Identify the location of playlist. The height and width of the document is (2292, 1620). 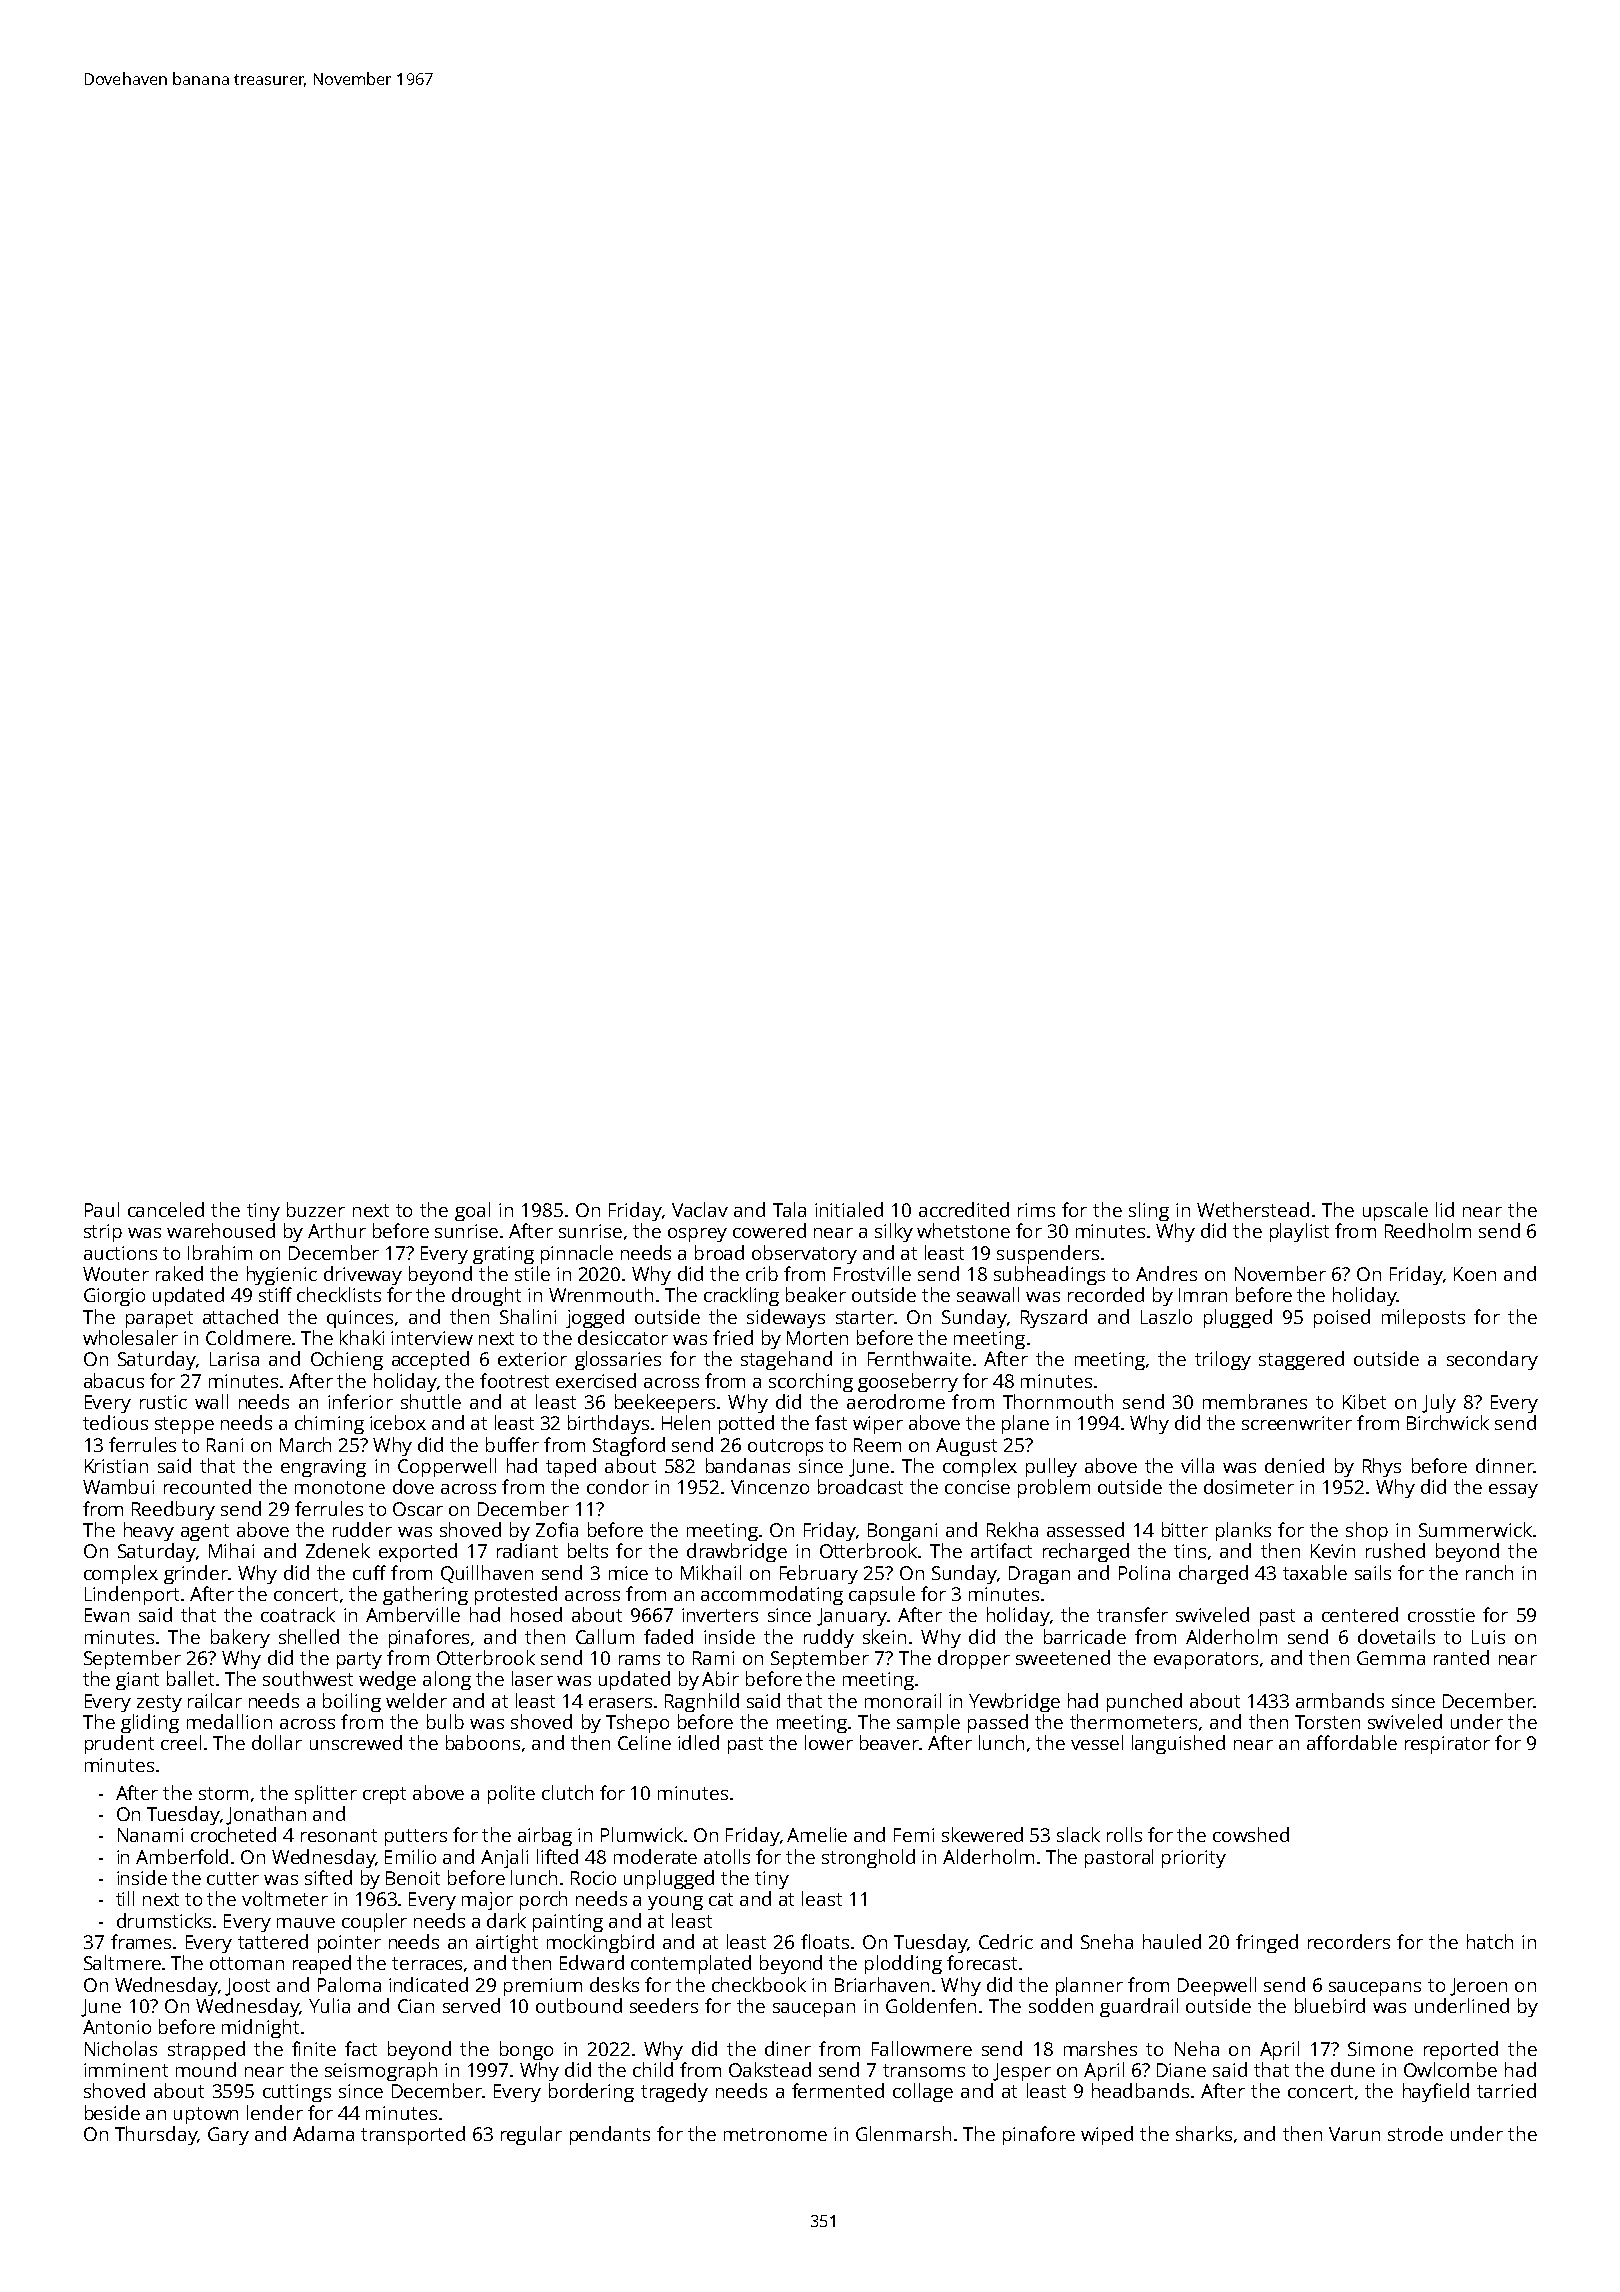
(1299, 1232).
